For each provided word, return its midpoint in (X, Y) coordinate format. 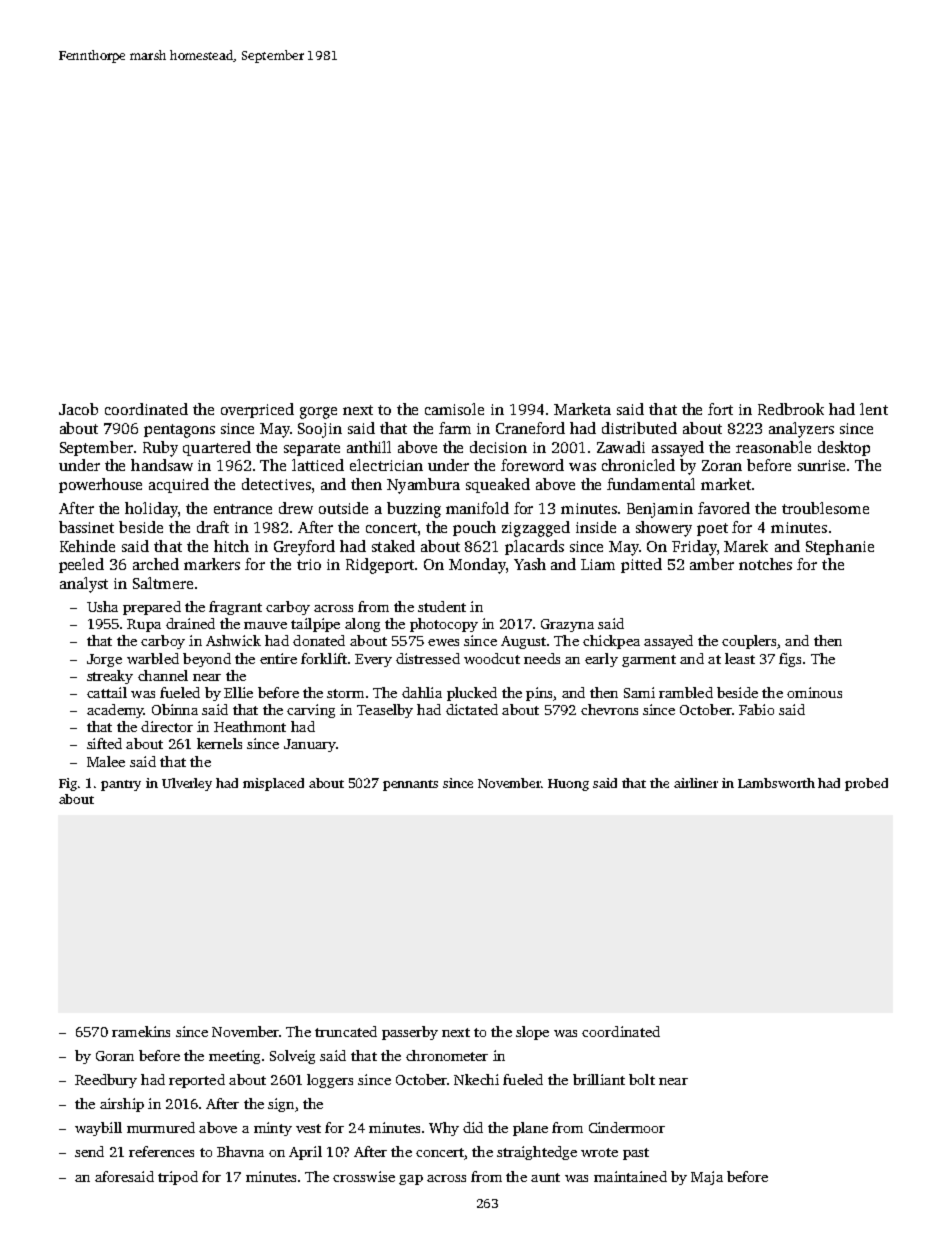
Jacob (78, 409)
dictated (472, 709)
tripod (178, 1178)
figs (790, 660)
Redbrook (791, 409)
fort (720, 409)
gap (411, 1180)
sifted (104, 743)
